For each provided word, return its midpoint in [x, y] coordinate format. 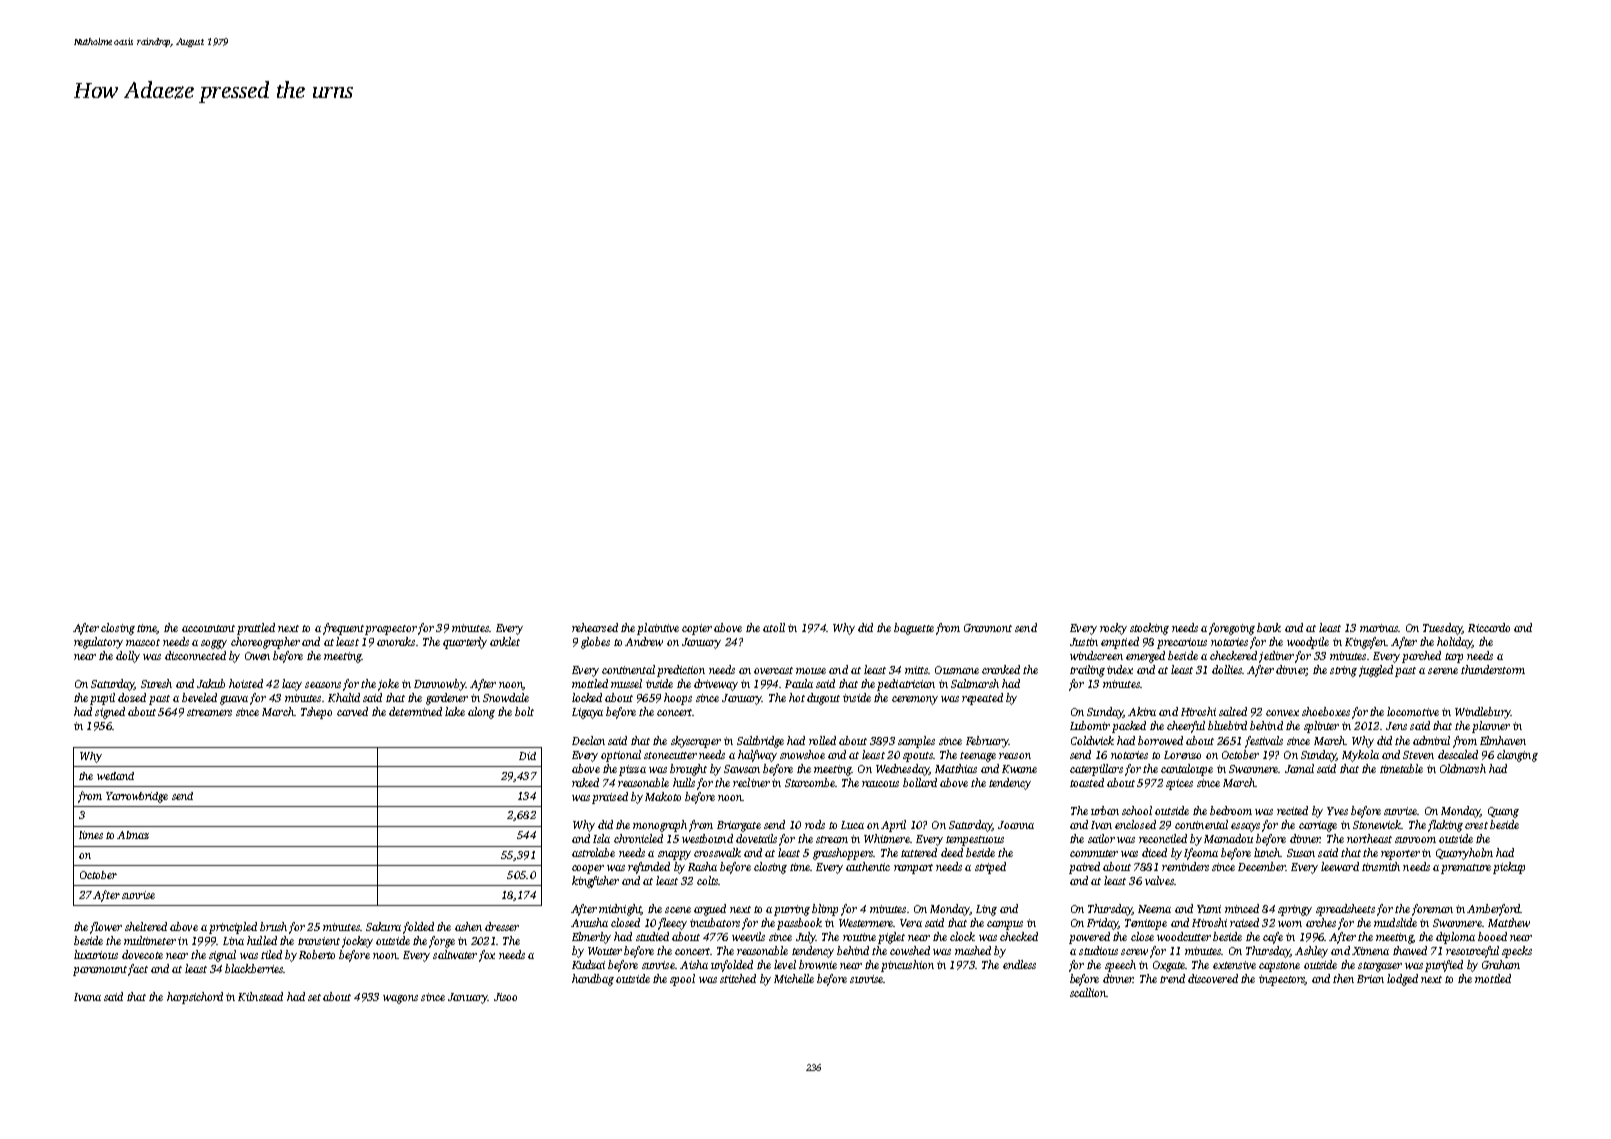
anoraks [396, 641]
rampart [913, 869]
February [987, 742]
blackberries [254, 968]
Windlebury [1482, 713]
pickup [1509, 868]
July [806, 938]
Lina [233, 941]
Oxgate [1169, 966]
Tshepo [316, 713]
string [1343, 671]
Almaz [133, 835]
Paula [799, 683]
